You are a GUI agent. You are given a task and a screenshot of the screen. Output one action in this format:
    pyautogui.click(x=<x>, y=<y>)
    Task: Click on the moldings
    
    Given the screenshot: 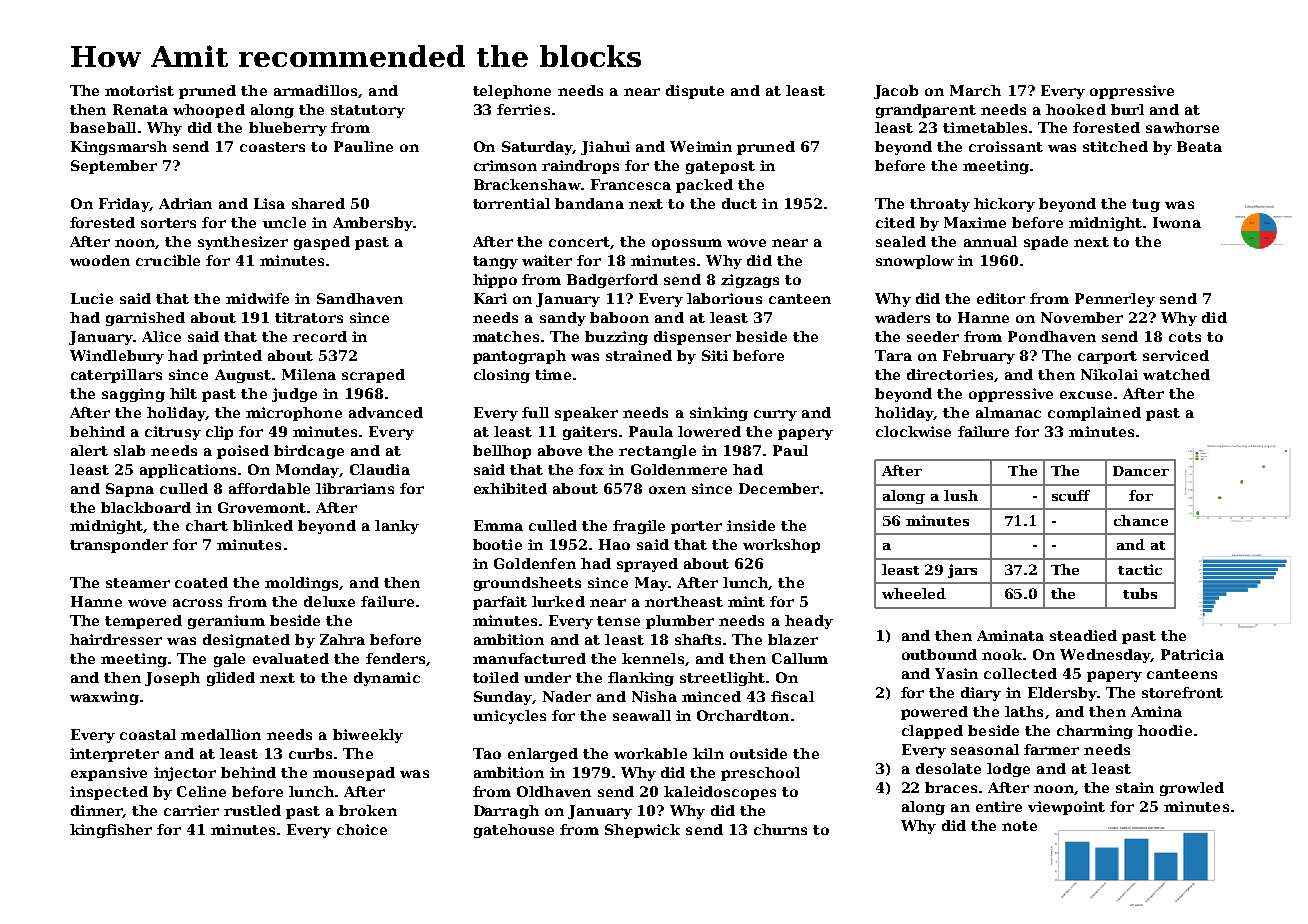 What is the action you would take?
    pyautogui.click(x=301, y=584)
